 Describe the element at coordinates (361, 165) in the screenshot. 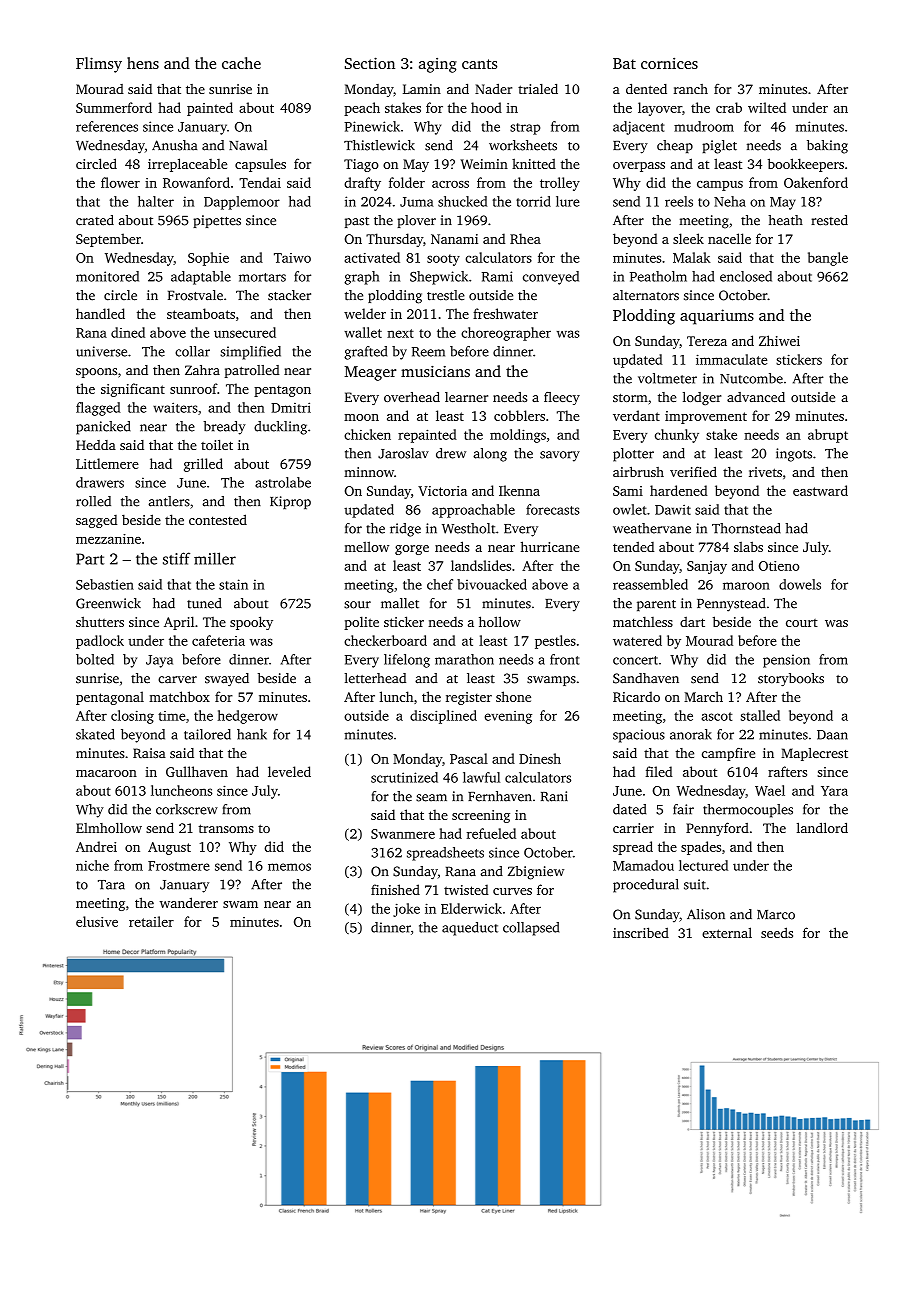

I see `Tiago` at that location.
